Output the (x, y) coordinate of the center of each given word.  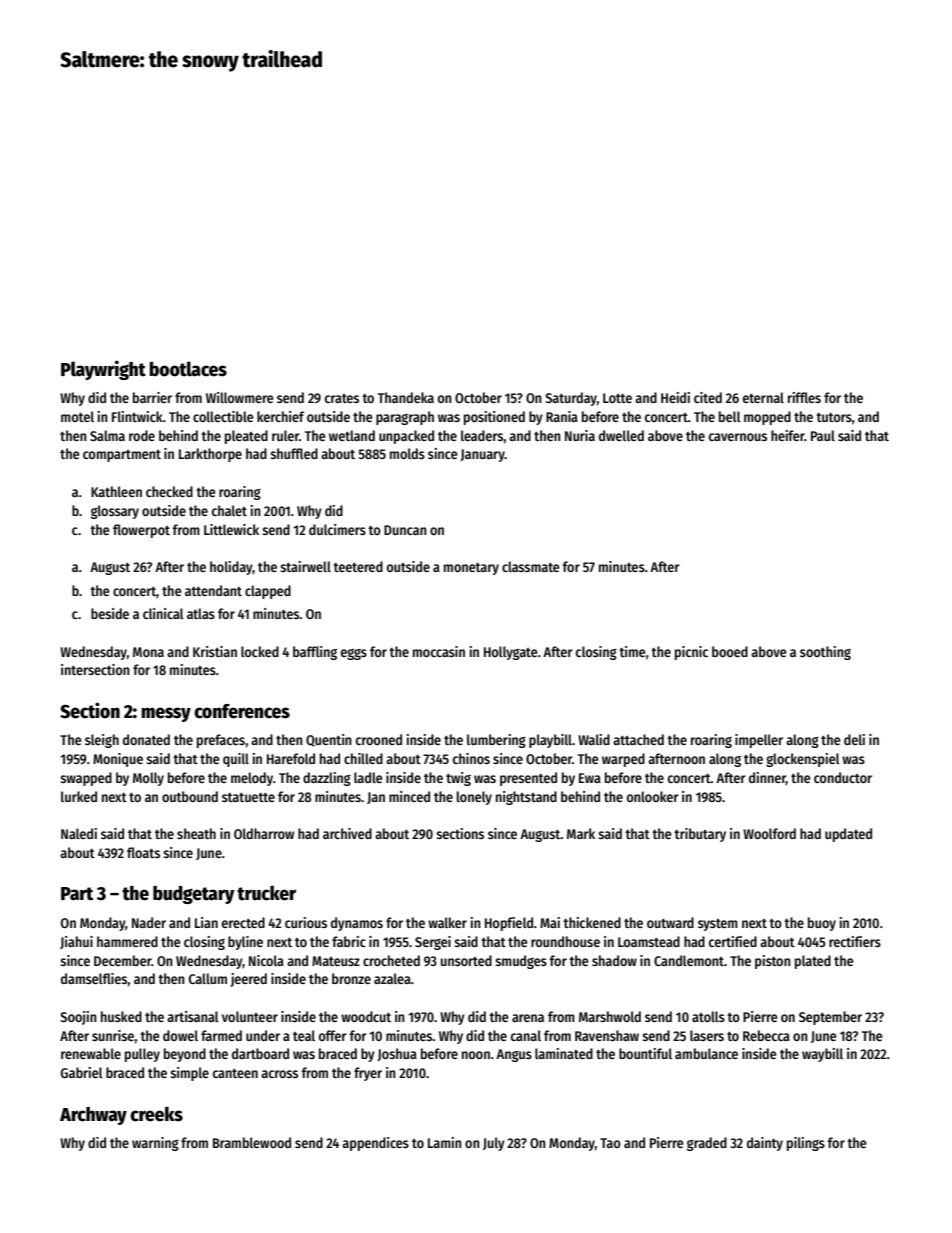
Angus (514, 1055)
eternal (763, 397)
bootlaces (188, 369)
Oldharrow (264, 833)
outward (670, 922)
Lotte (617, 398)
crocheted (391, 960)
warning (155, 1144)
